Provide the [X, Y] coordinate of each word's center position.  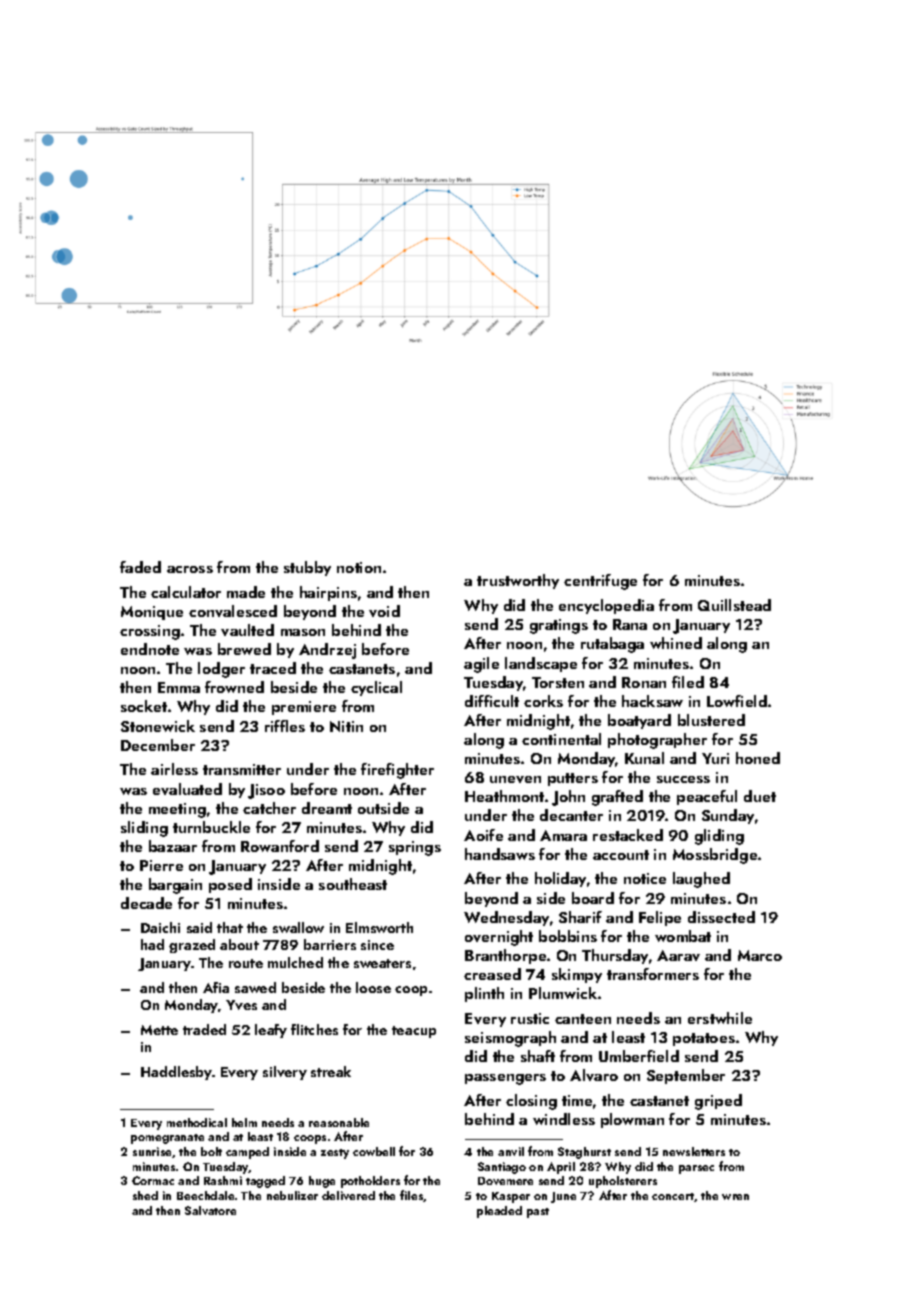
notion [359, 567]
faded [140, 567]
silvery [285, 1073]
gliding [719, 837]
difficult [492, 701]
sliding [144, 829]
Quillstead [734, 605]
